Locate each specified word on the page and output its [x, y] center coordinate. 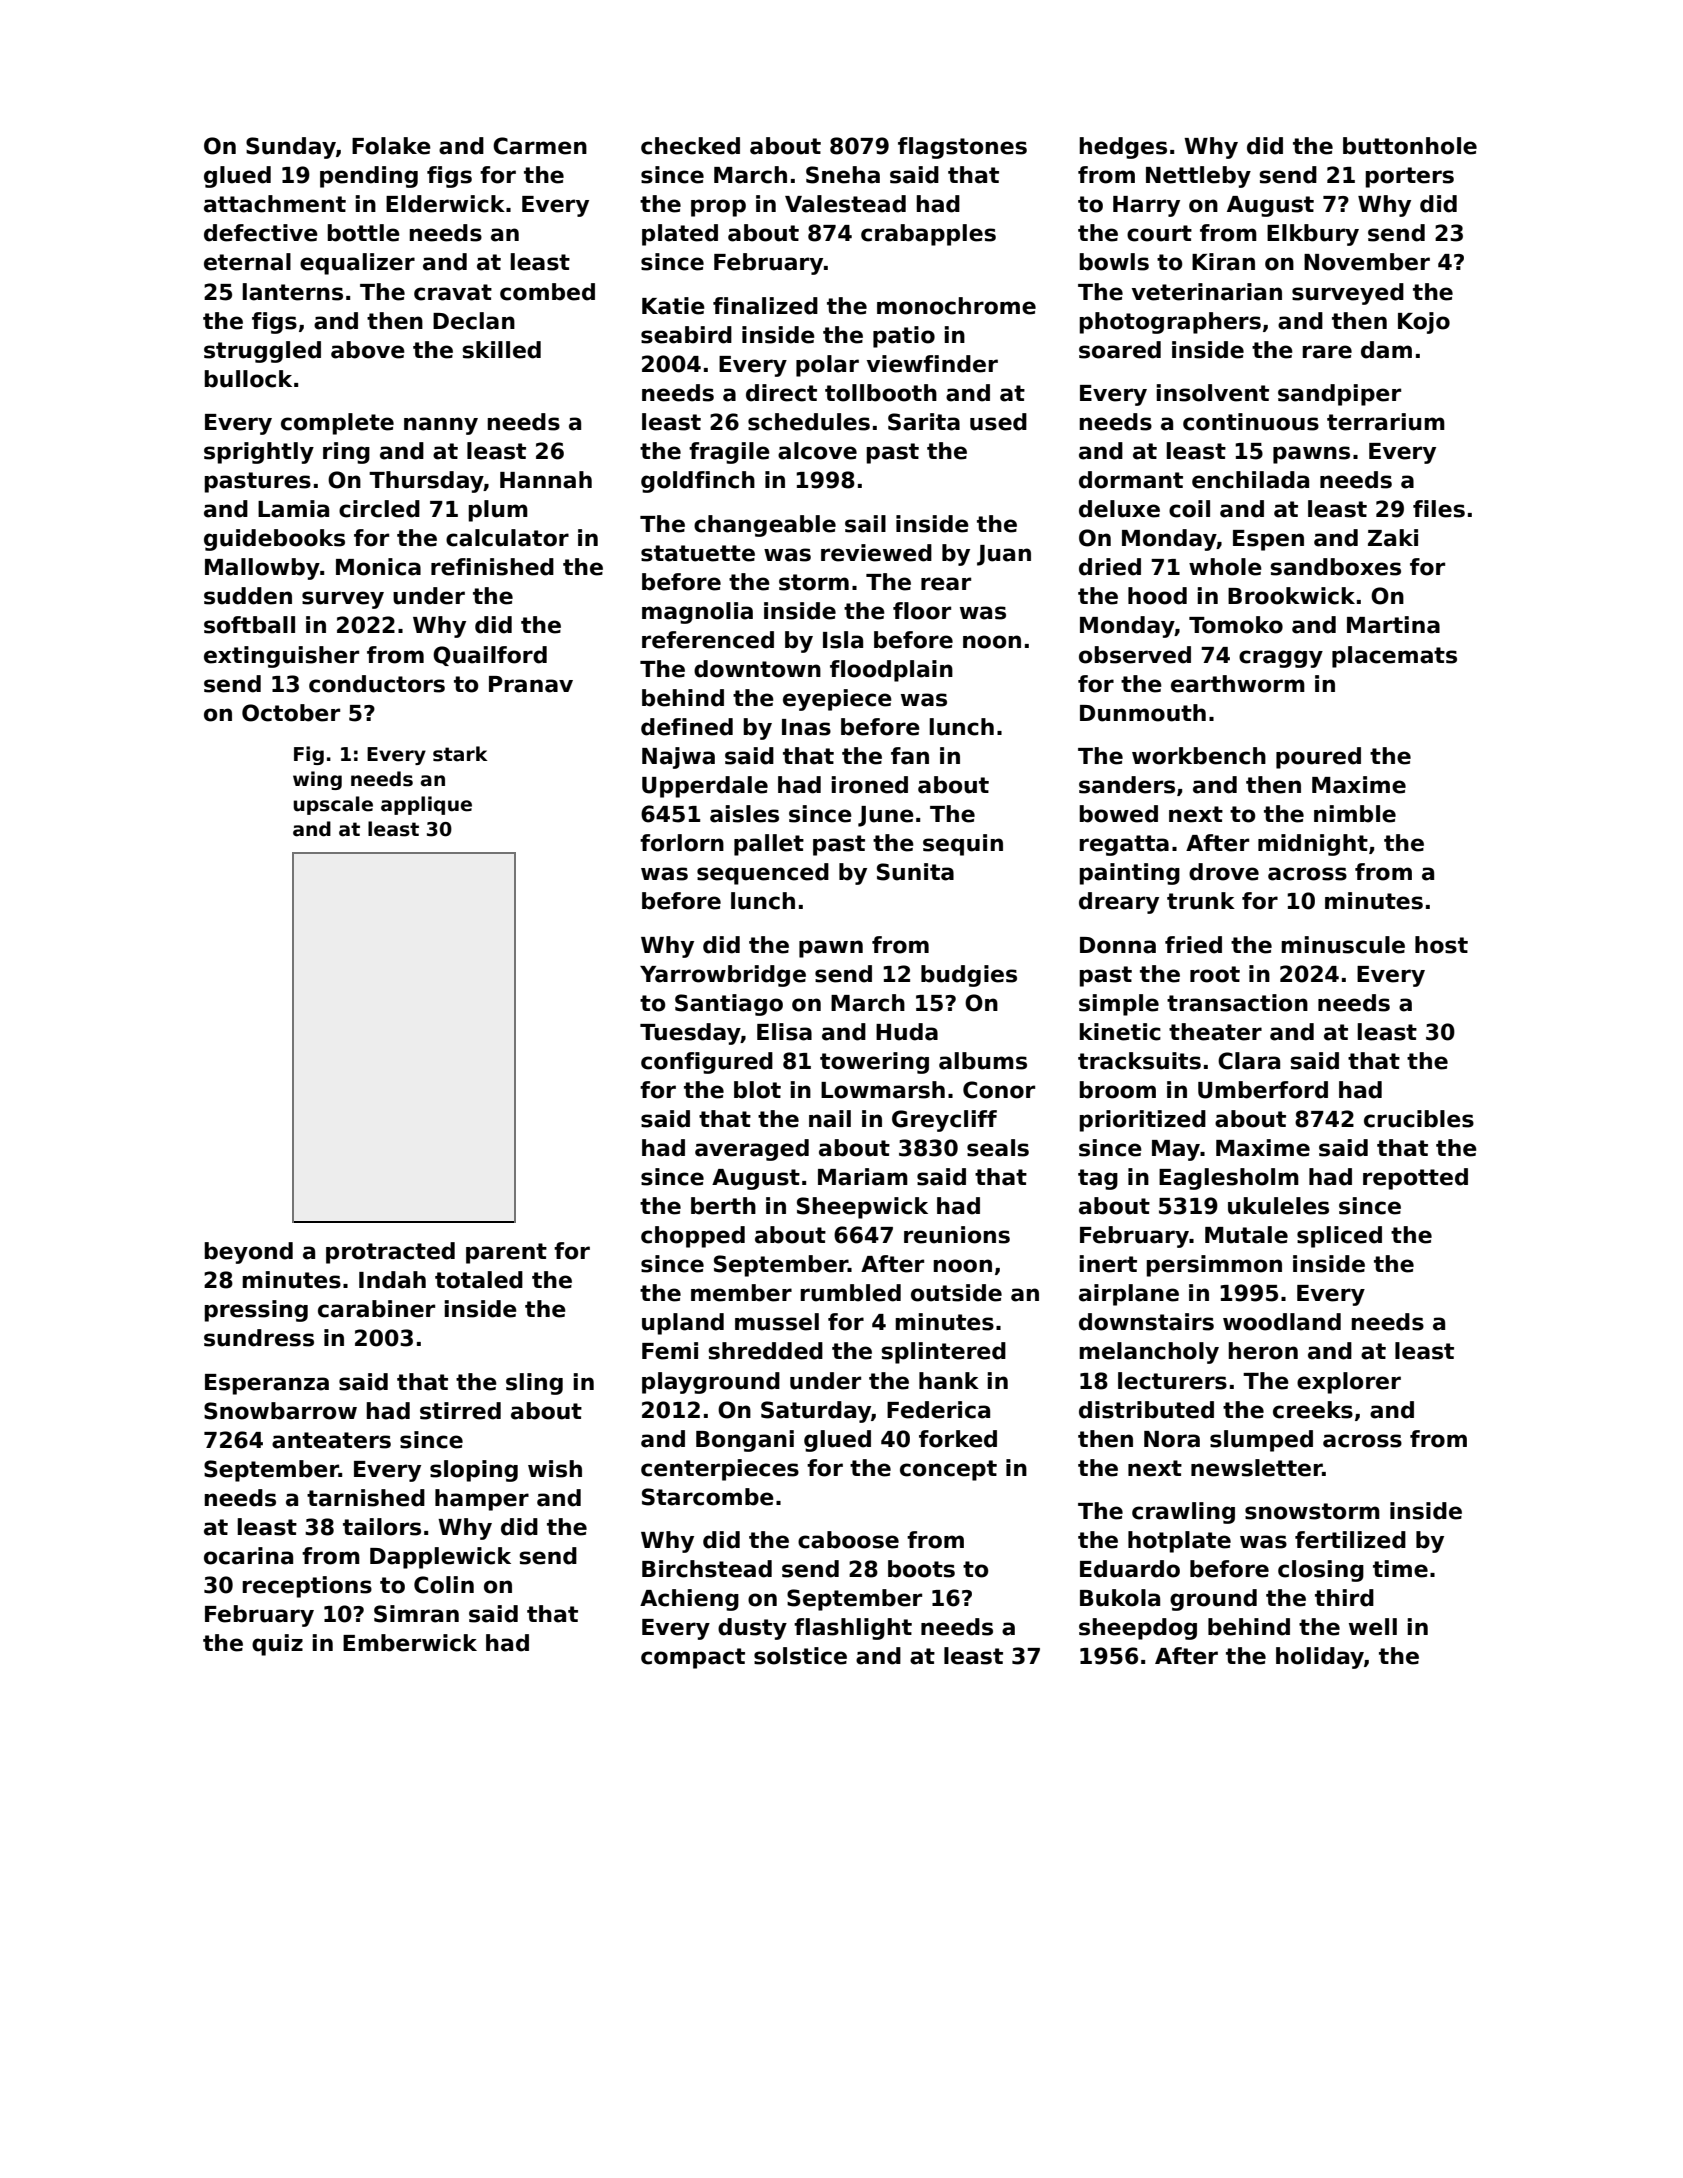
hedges [1123, 148]
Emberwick [410, 1643]
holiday [1320, 1658]
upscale [333, 805]
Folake [391, 146]
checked [690, 146]
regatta [1124, 845]
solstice [800, 1656]
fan [910, 756]
